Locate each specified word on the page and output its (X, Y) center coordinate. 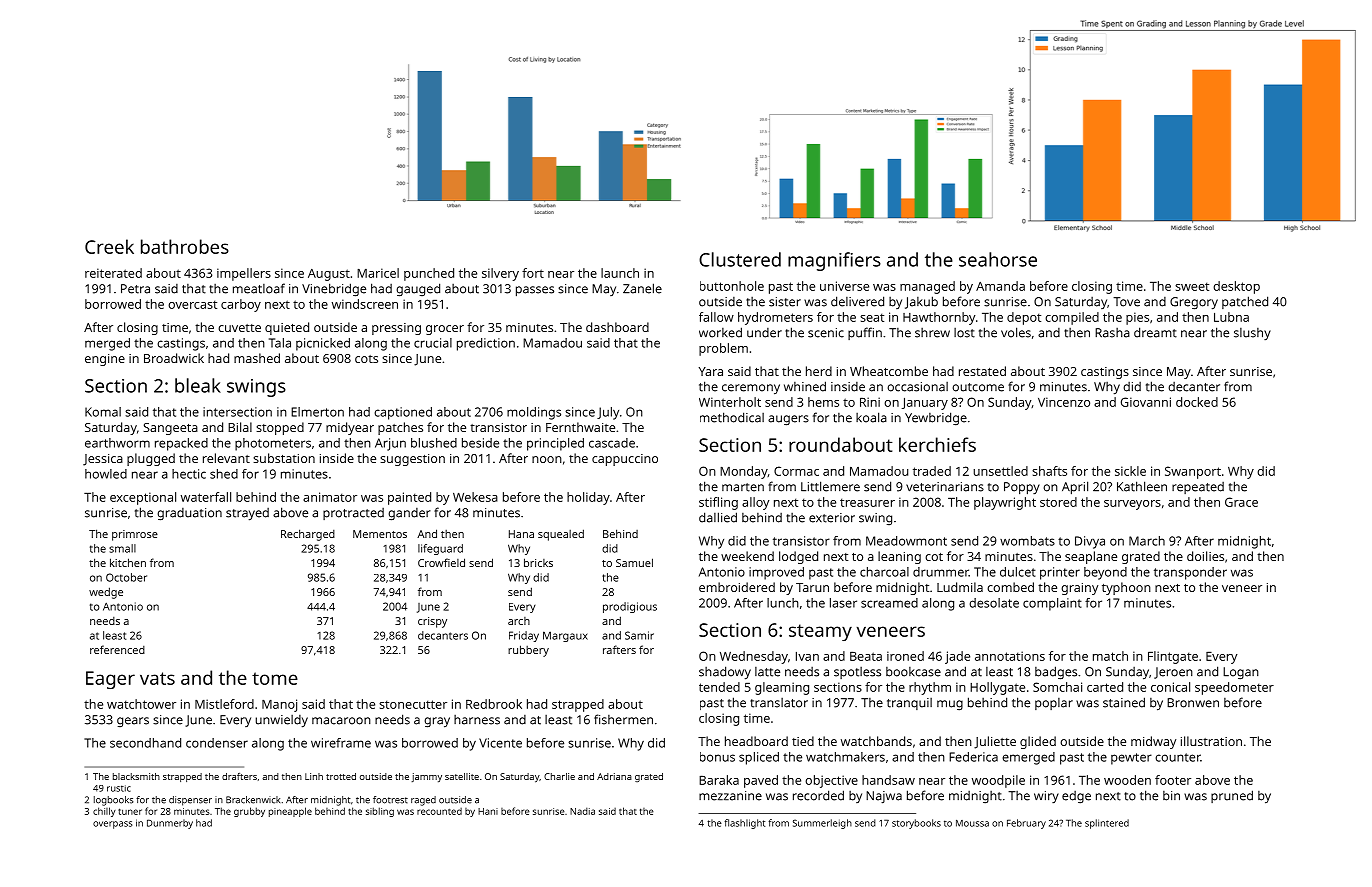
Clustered (740, 259)
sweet (1192, 286)
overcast (192, 304)
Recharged (308, 535)
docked (1197, 402)
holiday (588, 498)
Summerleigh (822, 824)
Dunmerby (170, 824)
